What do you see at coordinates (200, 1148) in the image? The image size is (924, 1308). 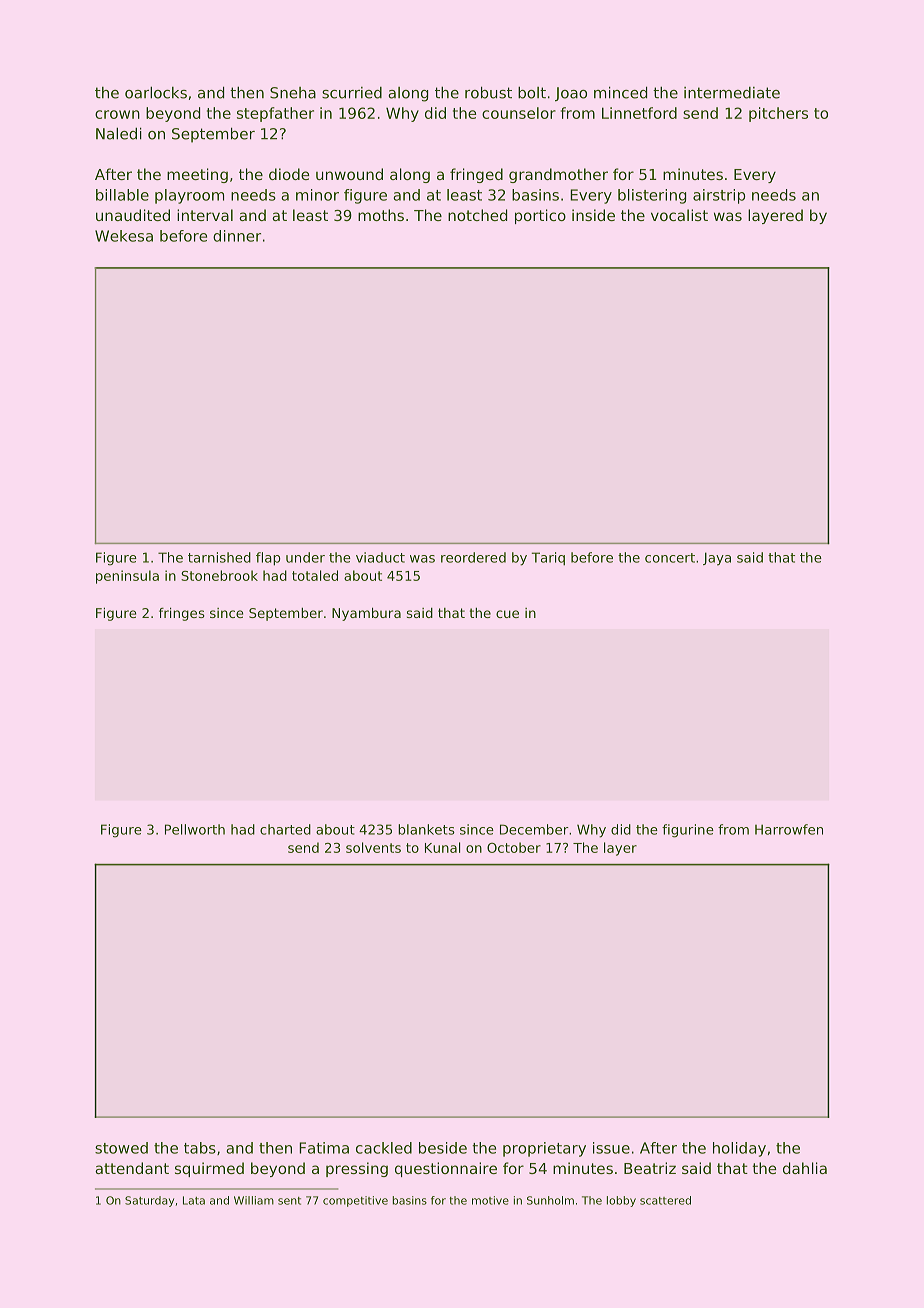 I see `tabs` at bounding box center [200, 1148].
